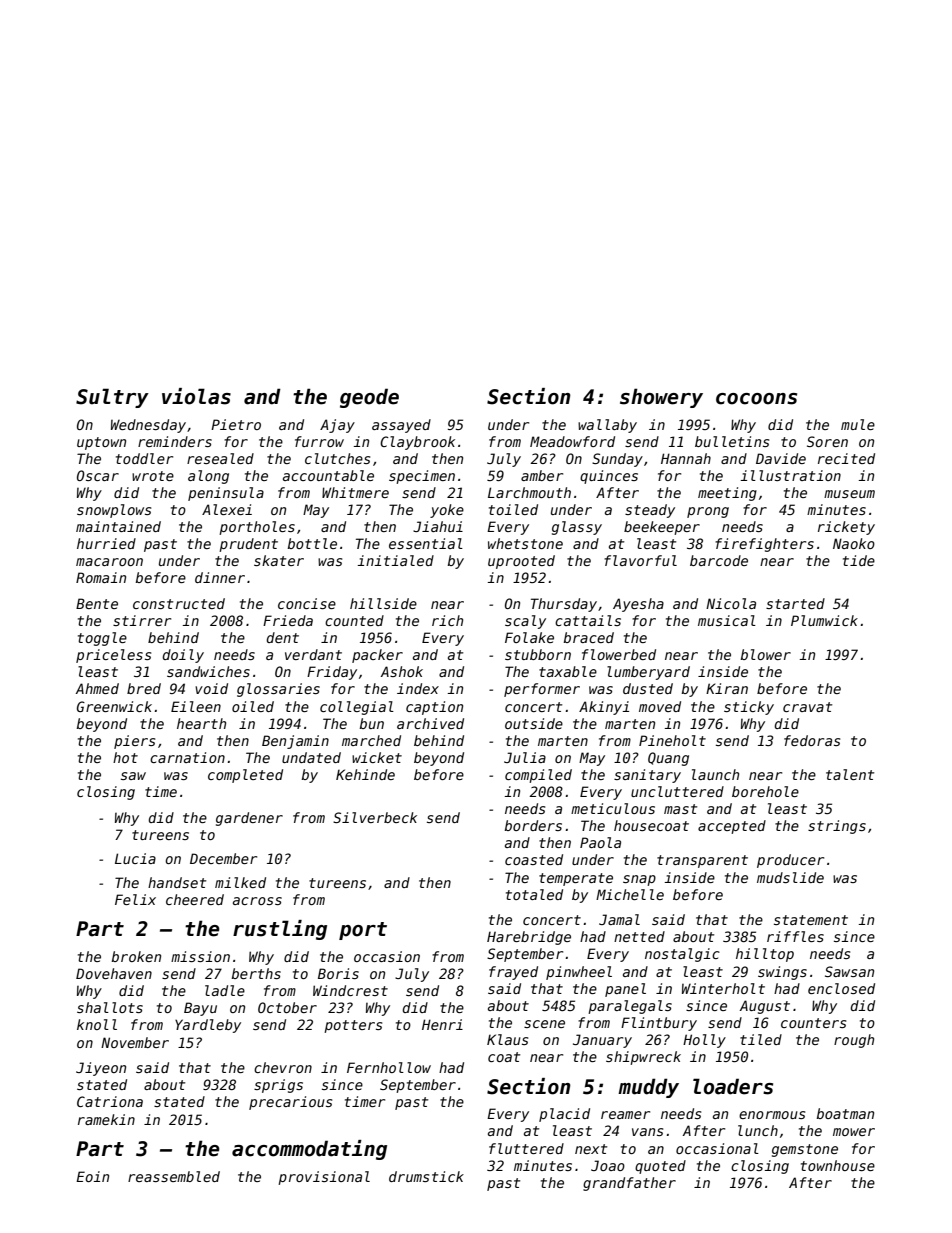  What do you see at coordinates (353, 1026) in the screenshot?
I see `potters` at bounding box center [353, 1026].
